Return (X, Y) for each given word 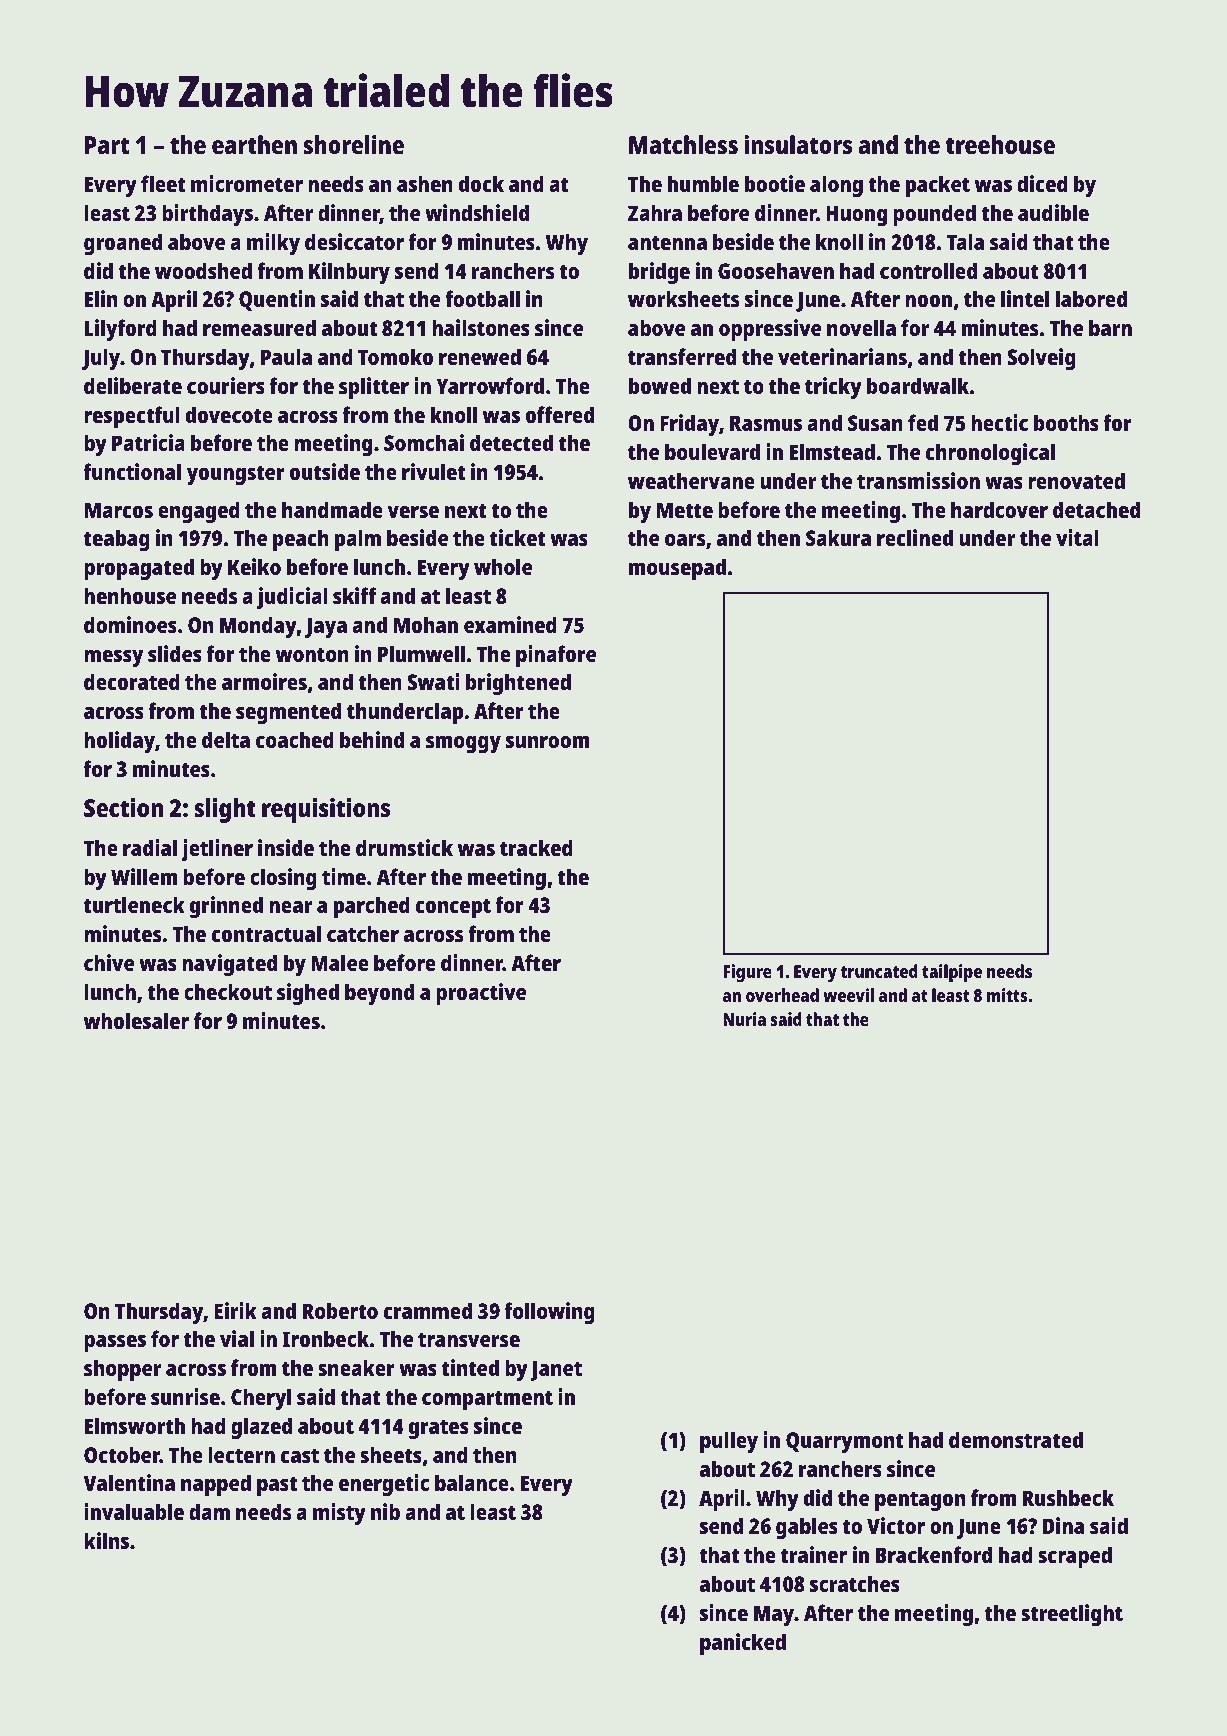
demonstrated (1016, 1439)
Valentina (129, 1482)
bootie (775, 183)
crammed (428, 1310)
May (774, 1615)
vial (237, 1338)
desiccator (354, 241)
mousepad (677, 569)
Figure (747, 973)
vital (1077, 537)
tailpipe (952, 973)
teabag (117, 540)
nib (385, 1511)
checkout (228, 991)
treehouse (1000, 144)
